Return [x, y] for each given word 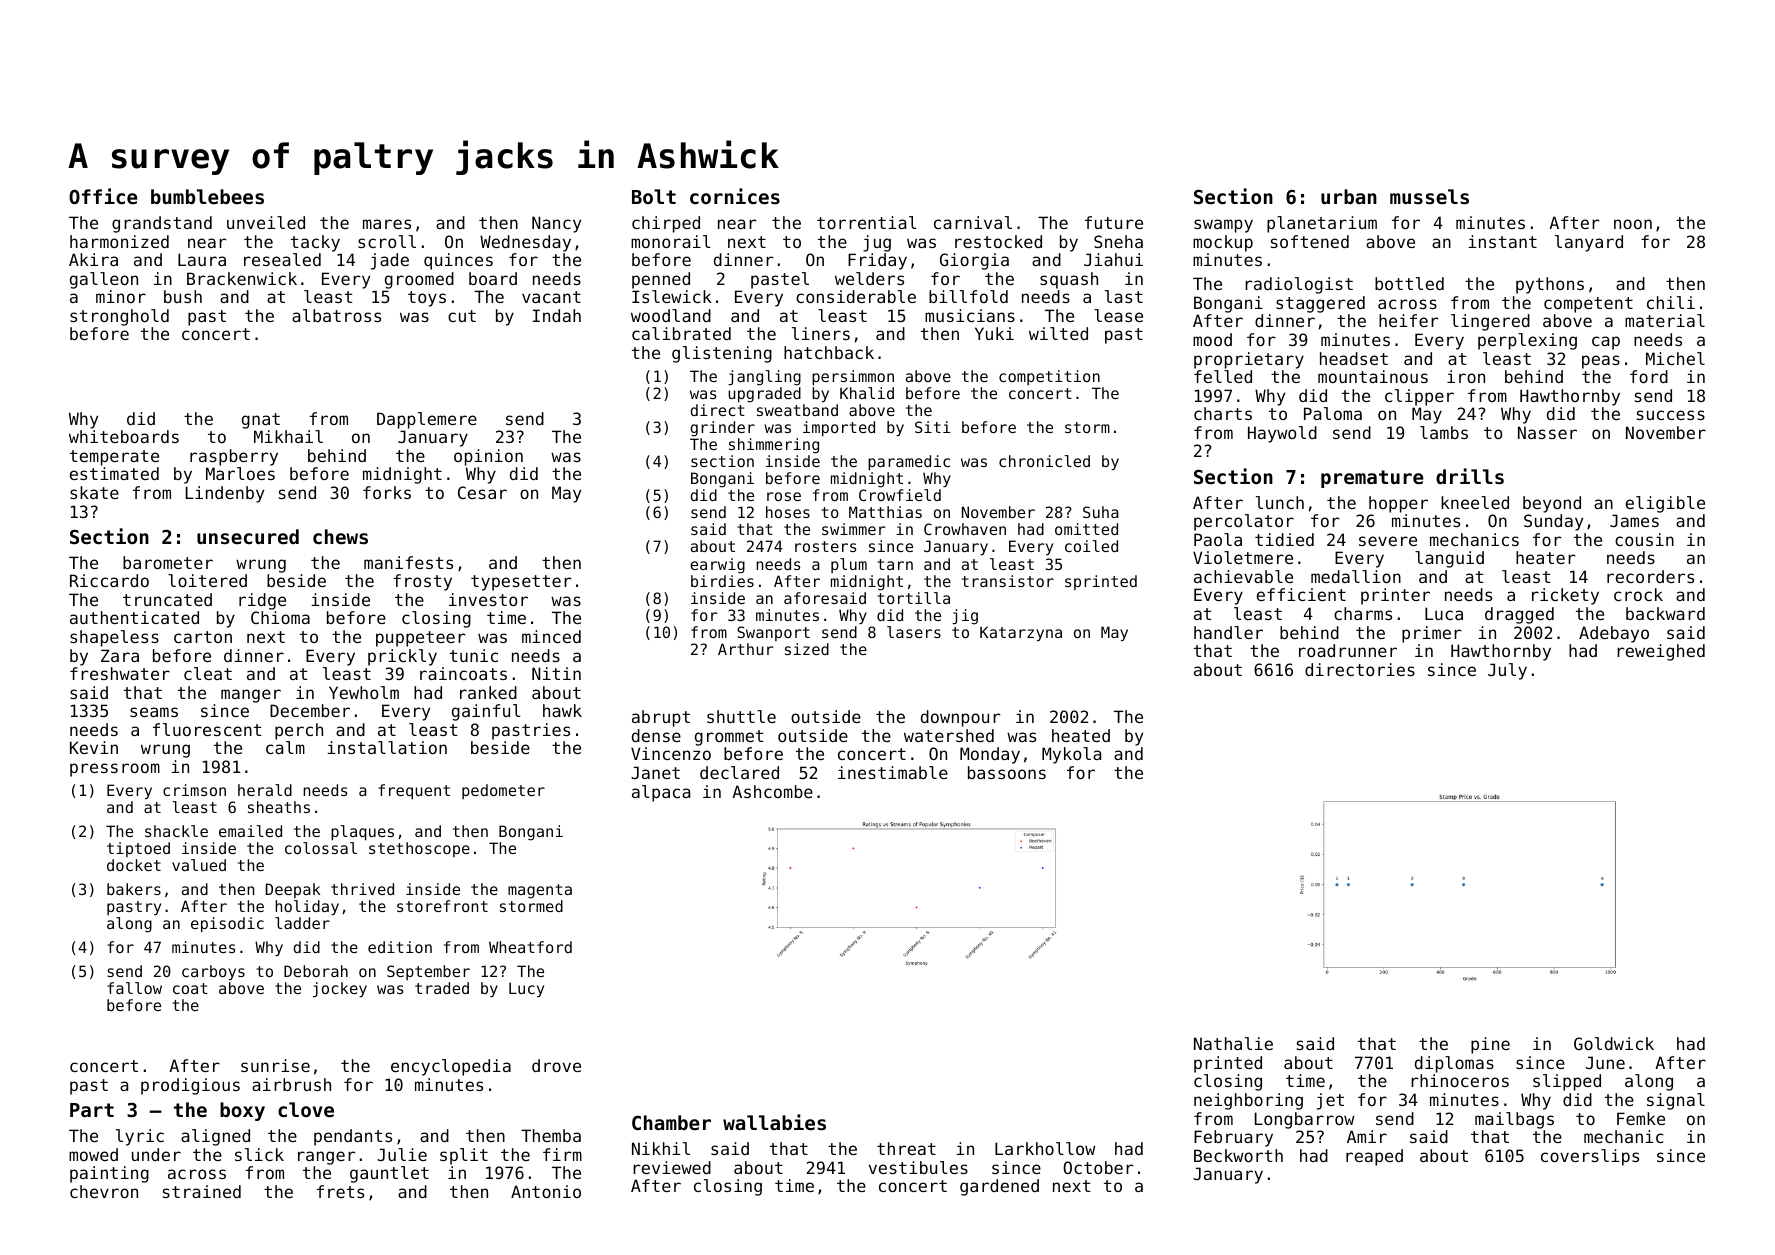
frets [340, 1191]
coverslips [1590, 1157]
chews [340, 536]
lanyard [1589, 243]
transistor [1008, 581]
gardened [999, 1187]
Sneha [1118, 241]
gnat [261, 421]
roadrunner [1348, 650]
